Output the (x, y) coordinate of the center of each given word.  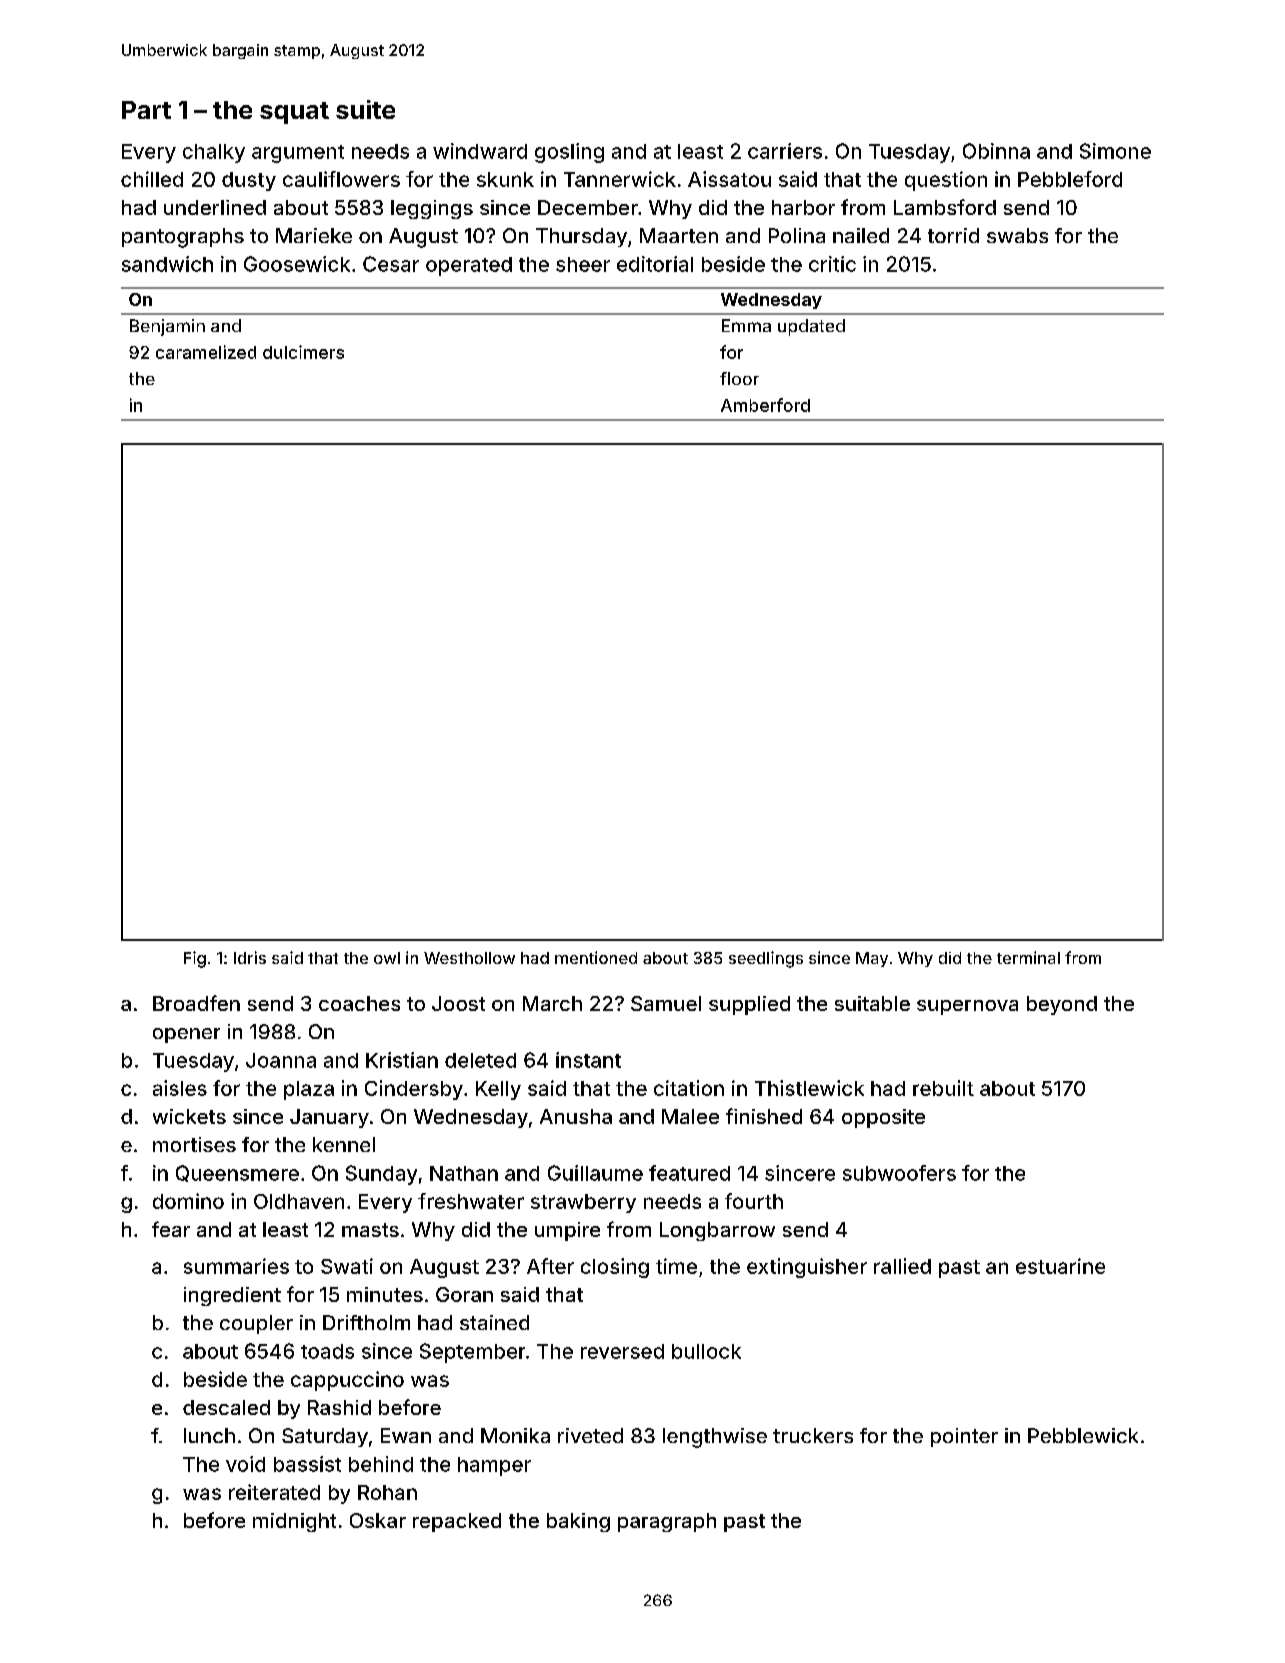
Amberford (765, 405)
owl (387, 958)
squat (294, 113)
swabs (1017, 235)
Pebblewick (1083, 1435)
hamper (494, 1466)
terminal (1028, 957)
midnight (294, 1522)
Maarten (679, 235)
